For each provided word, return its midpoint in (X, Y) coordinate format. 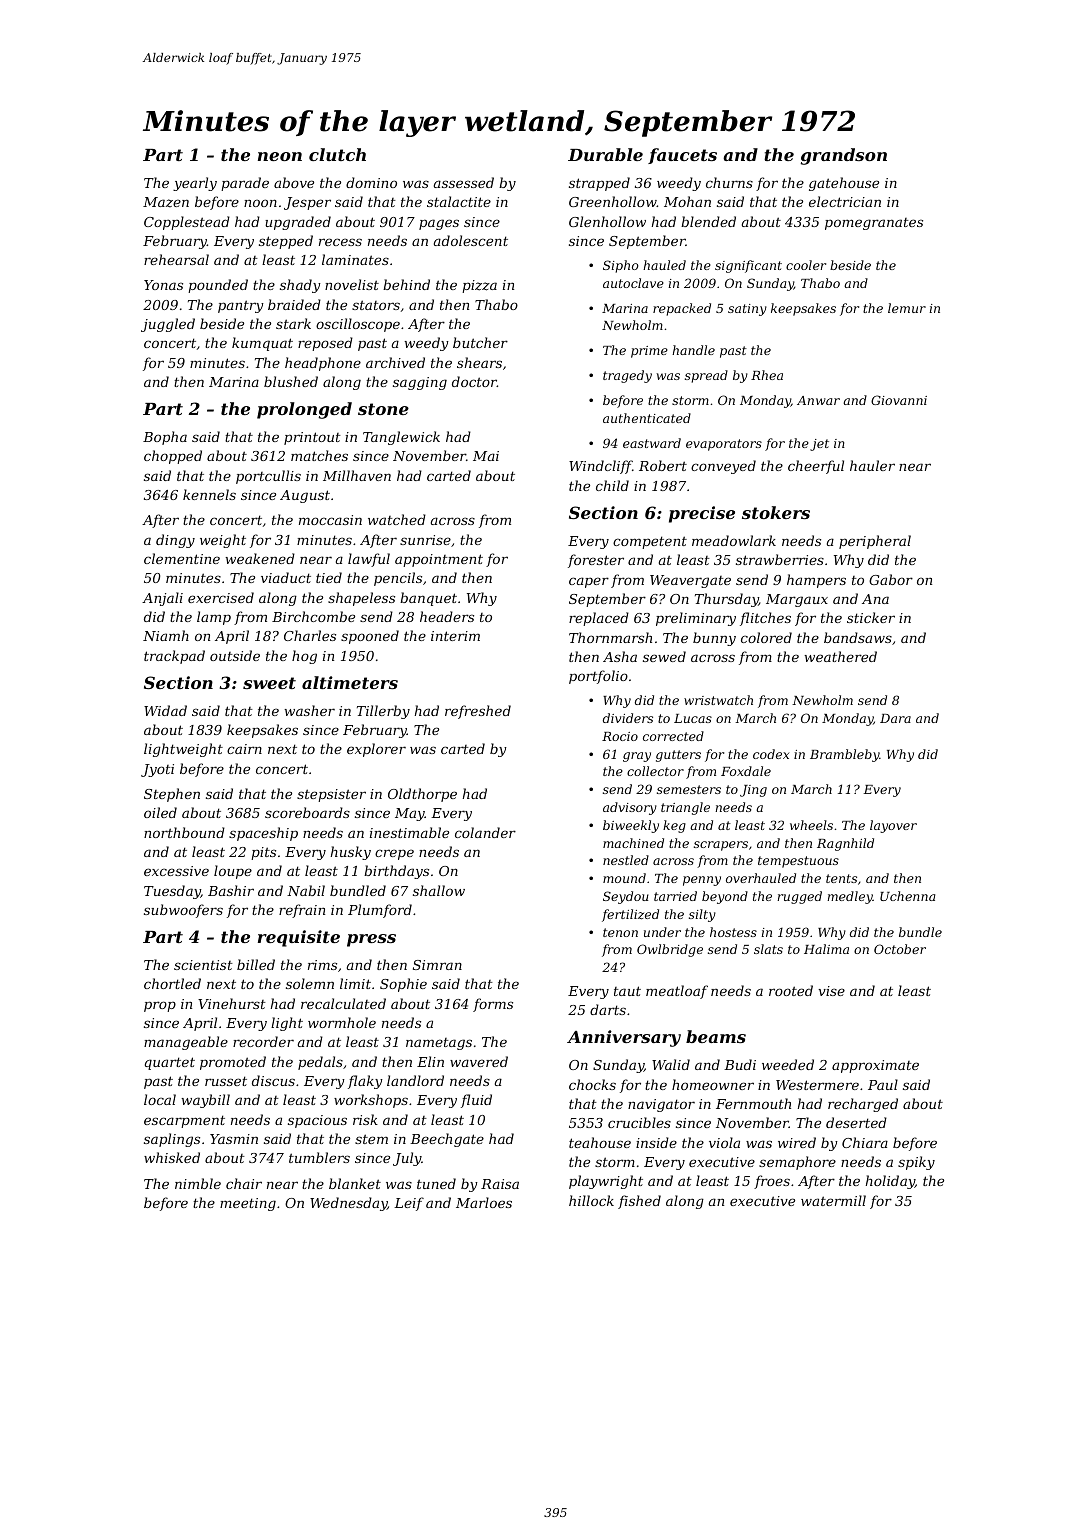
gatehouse (844, 184)
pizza (479, 286)
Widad (165, 710)
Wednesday (348, 1204)
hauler (872, 465)
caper (589, 582)
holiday (890, 1182)
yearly (195, 184)
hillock (591, 1200)
